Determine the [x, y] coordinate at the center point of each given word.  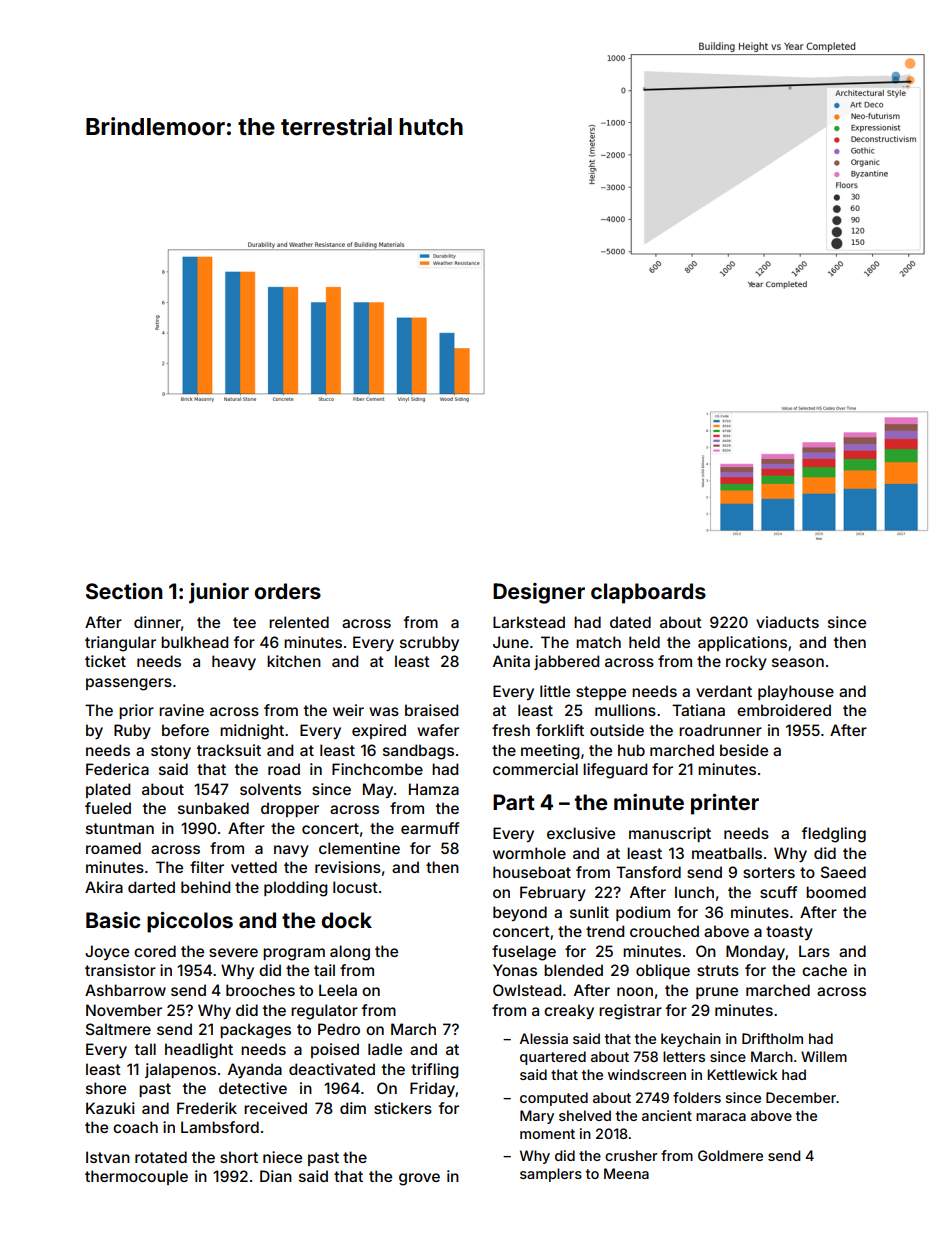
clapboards [648, 593]
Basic [113, 920]
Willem [824, 1056]
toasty [789, 933]
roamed [113, 848]
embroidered [784, 710]
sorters [769, 872]
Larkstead [529, 622]
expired [379, 731]
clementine [359, 848]
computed [554, 1099]
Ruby [132, 731]
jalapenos [180, 1070]
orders [288, 591]
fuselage [524, 953]
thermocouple [136, 1177]
